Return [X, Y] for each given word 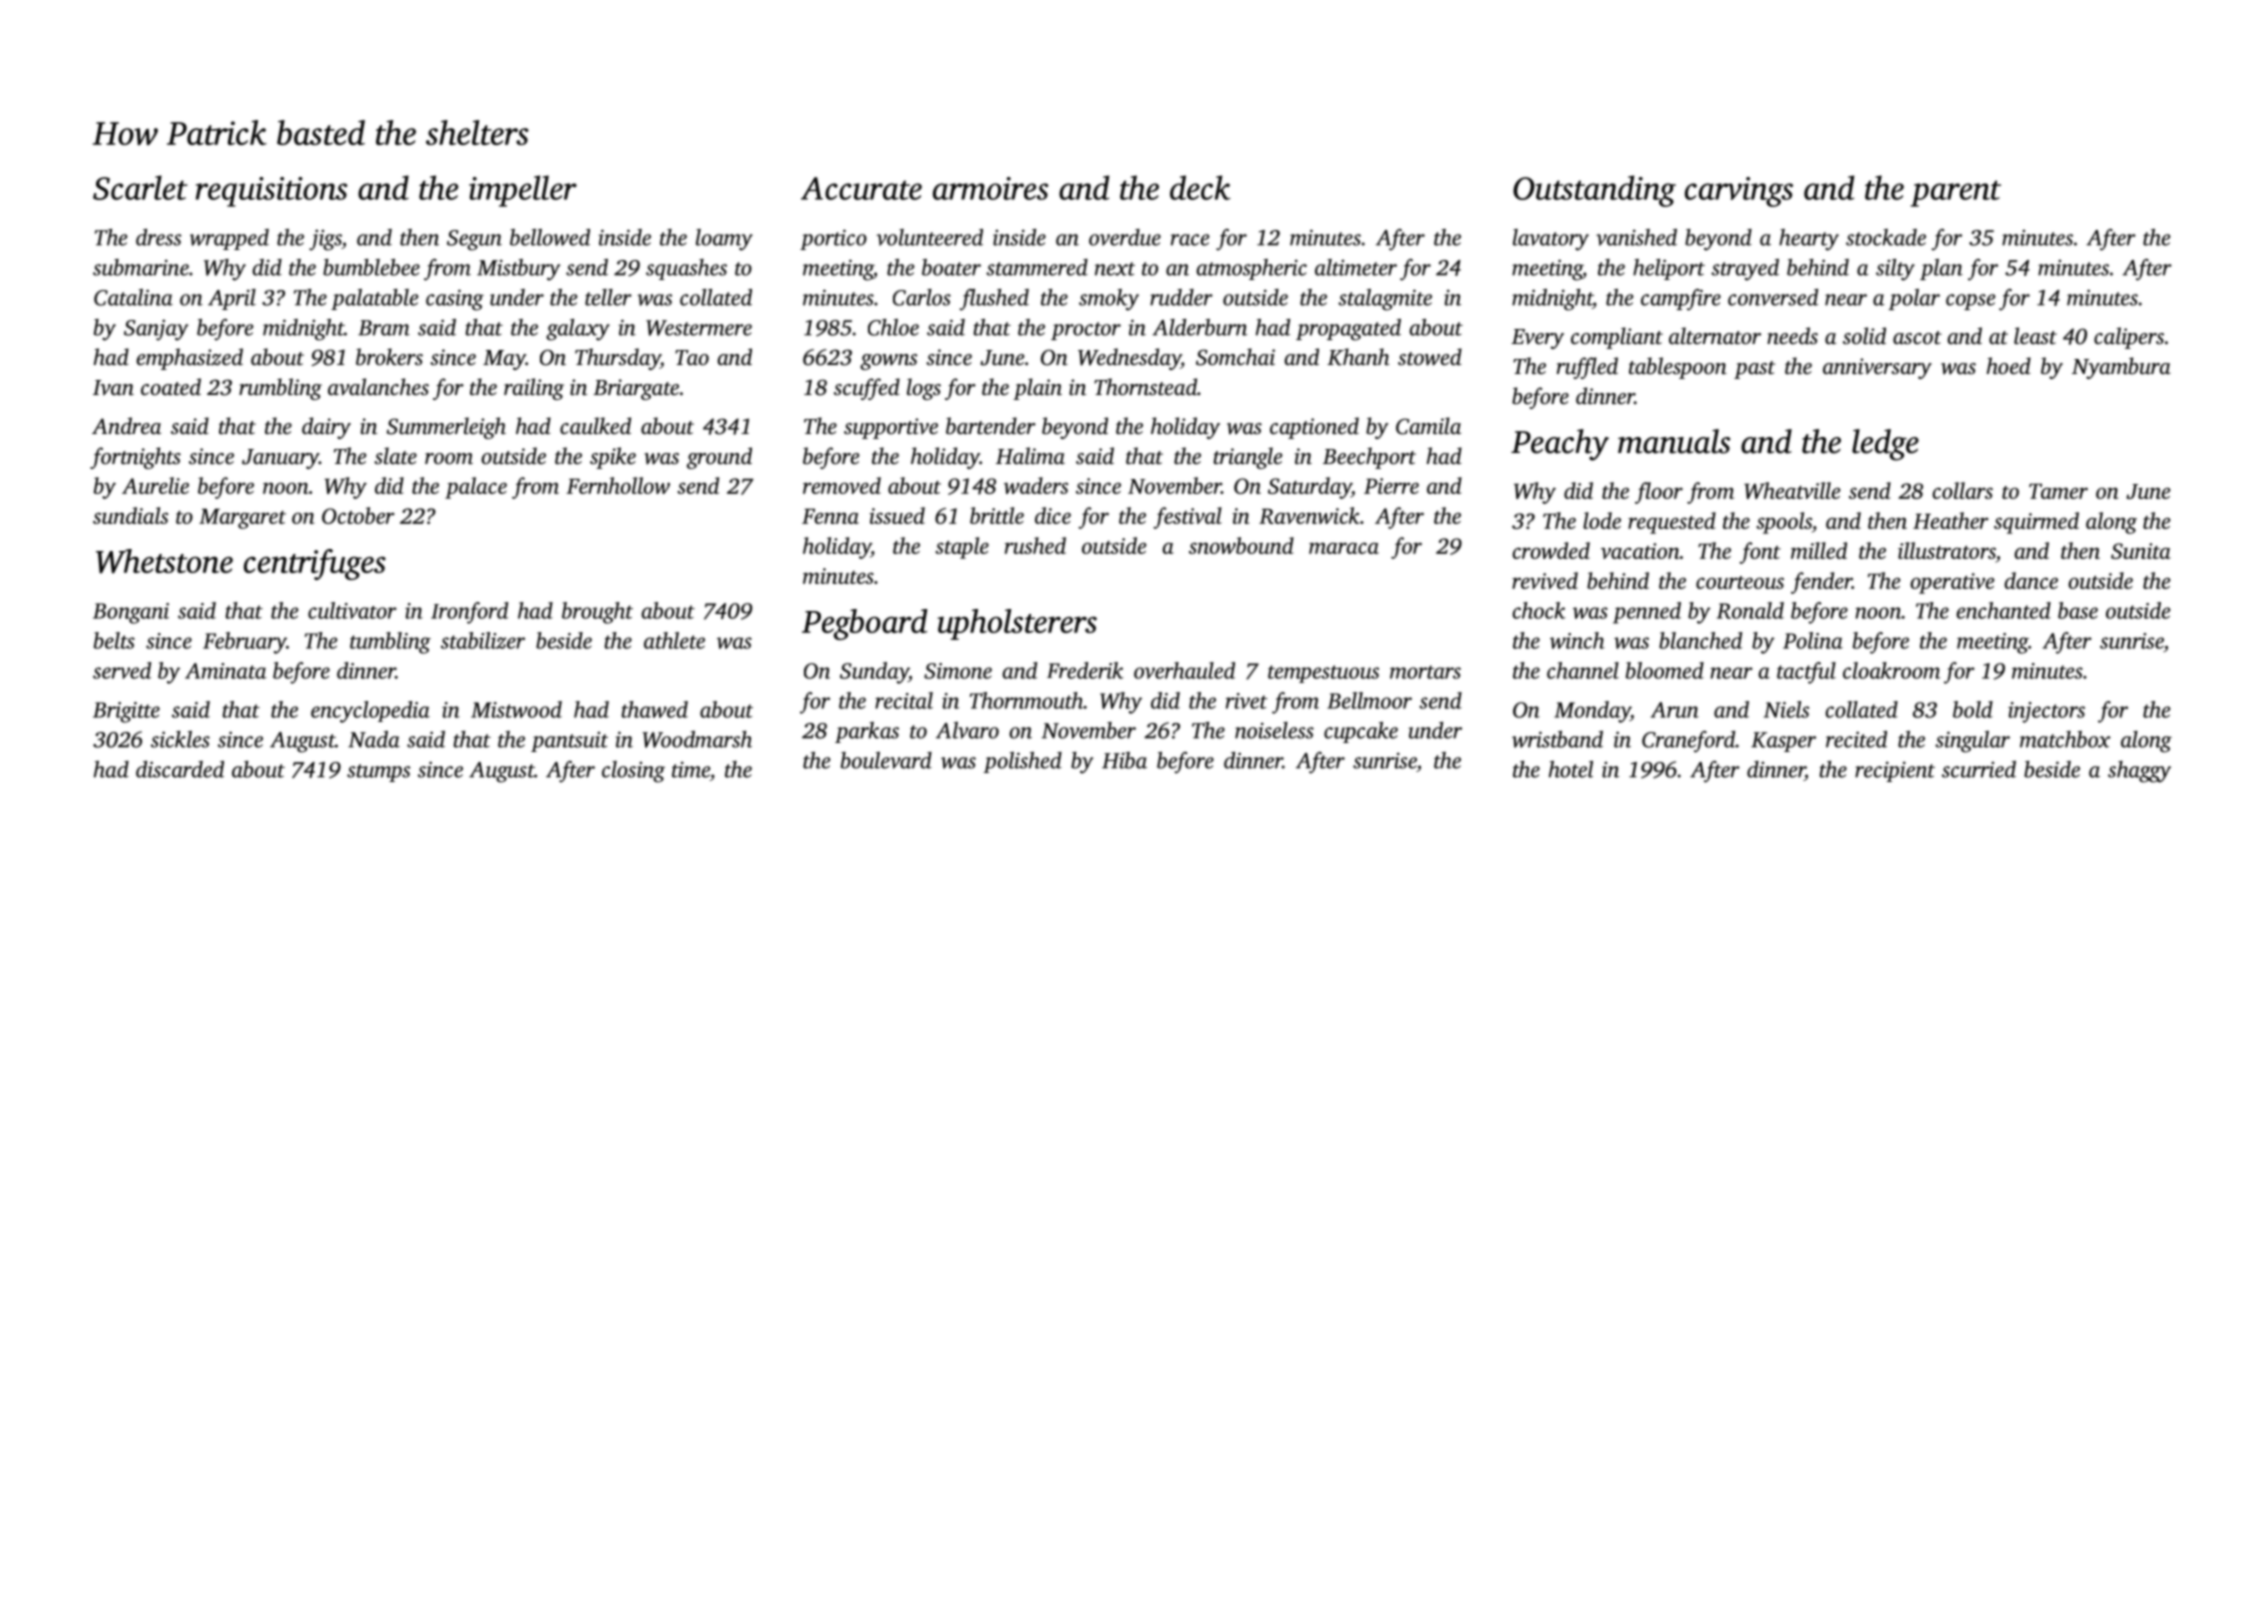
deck [1200, 187]
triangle [1248, 458]
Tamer [2058, 491]
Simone [958, 671]
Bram [384, 328]
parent [1955, 193]
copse [1971, 302]
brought [597, 613]
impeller [523, 191]
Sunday [874, 673]
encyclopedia [370, 712]
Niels [1786, 709]
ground [719, 458]
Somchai [1235, 357]
